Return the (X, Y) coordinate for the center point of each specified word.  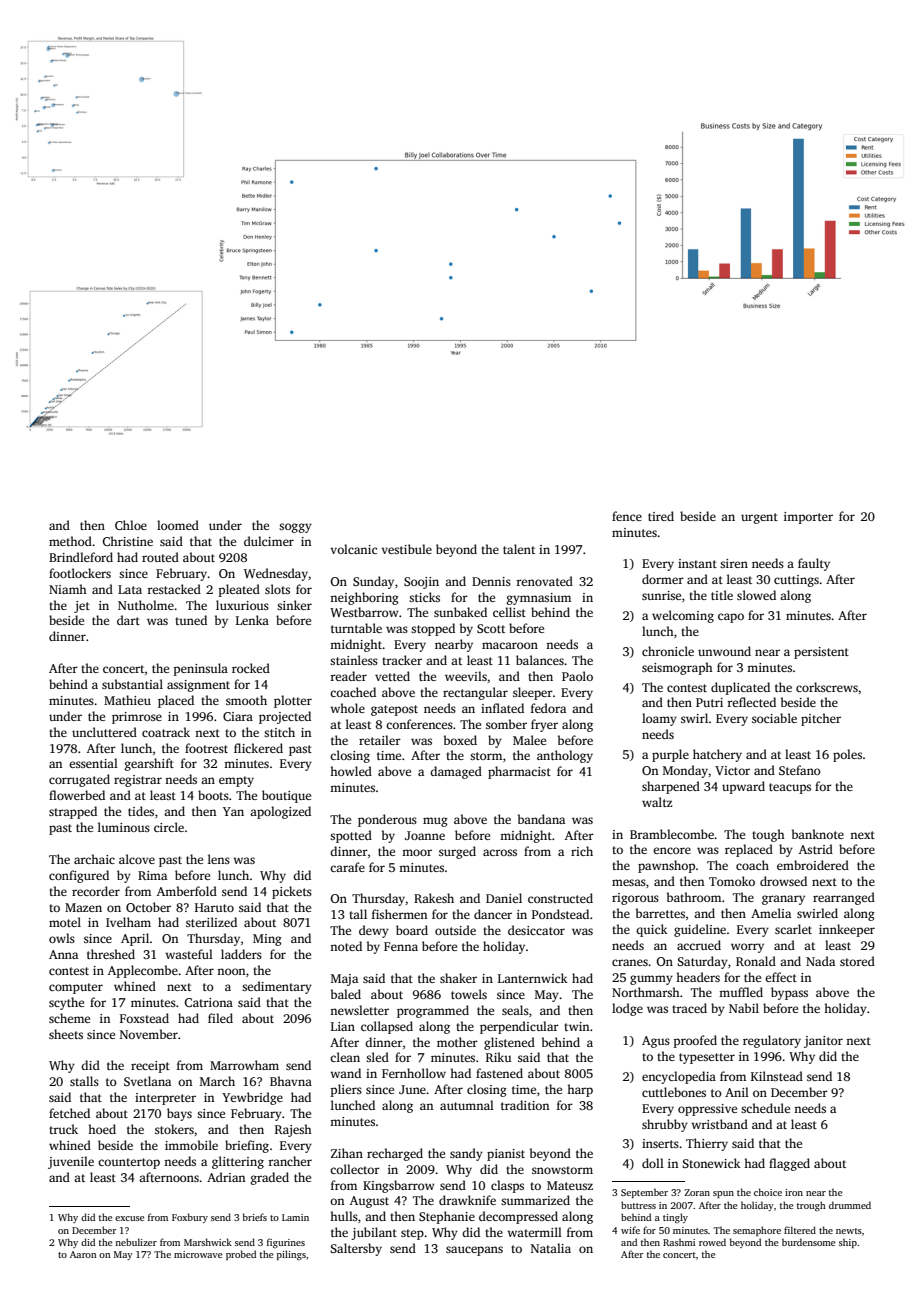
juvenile (71, 1162)
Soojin (421, 583)
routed (160, 557)
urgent (759, 518)
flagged (789, 1164)
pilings (291, 1255)
